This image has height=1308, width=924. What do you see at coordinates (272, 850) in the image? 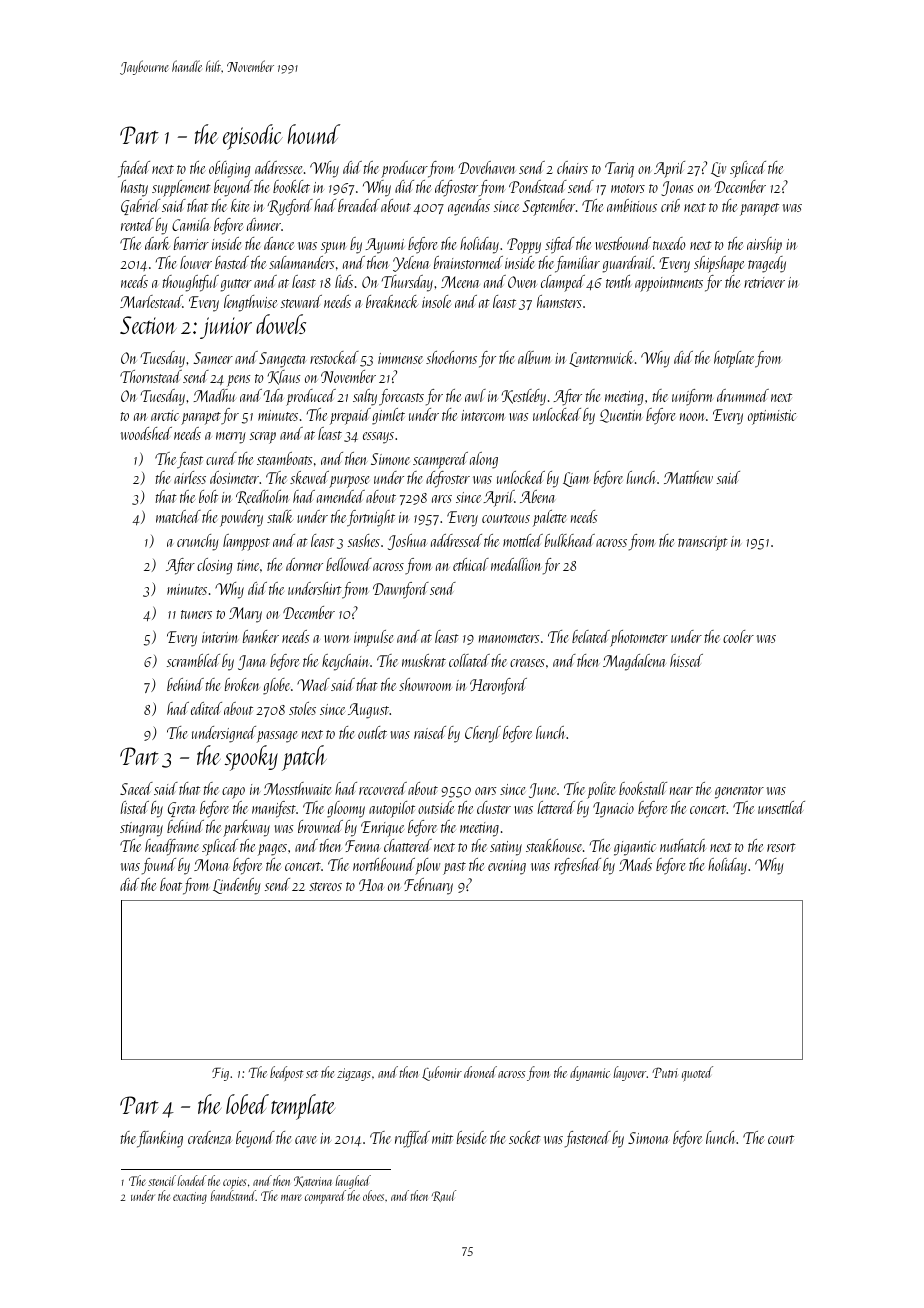
I see `pages` at bounding box center [272, 850].
